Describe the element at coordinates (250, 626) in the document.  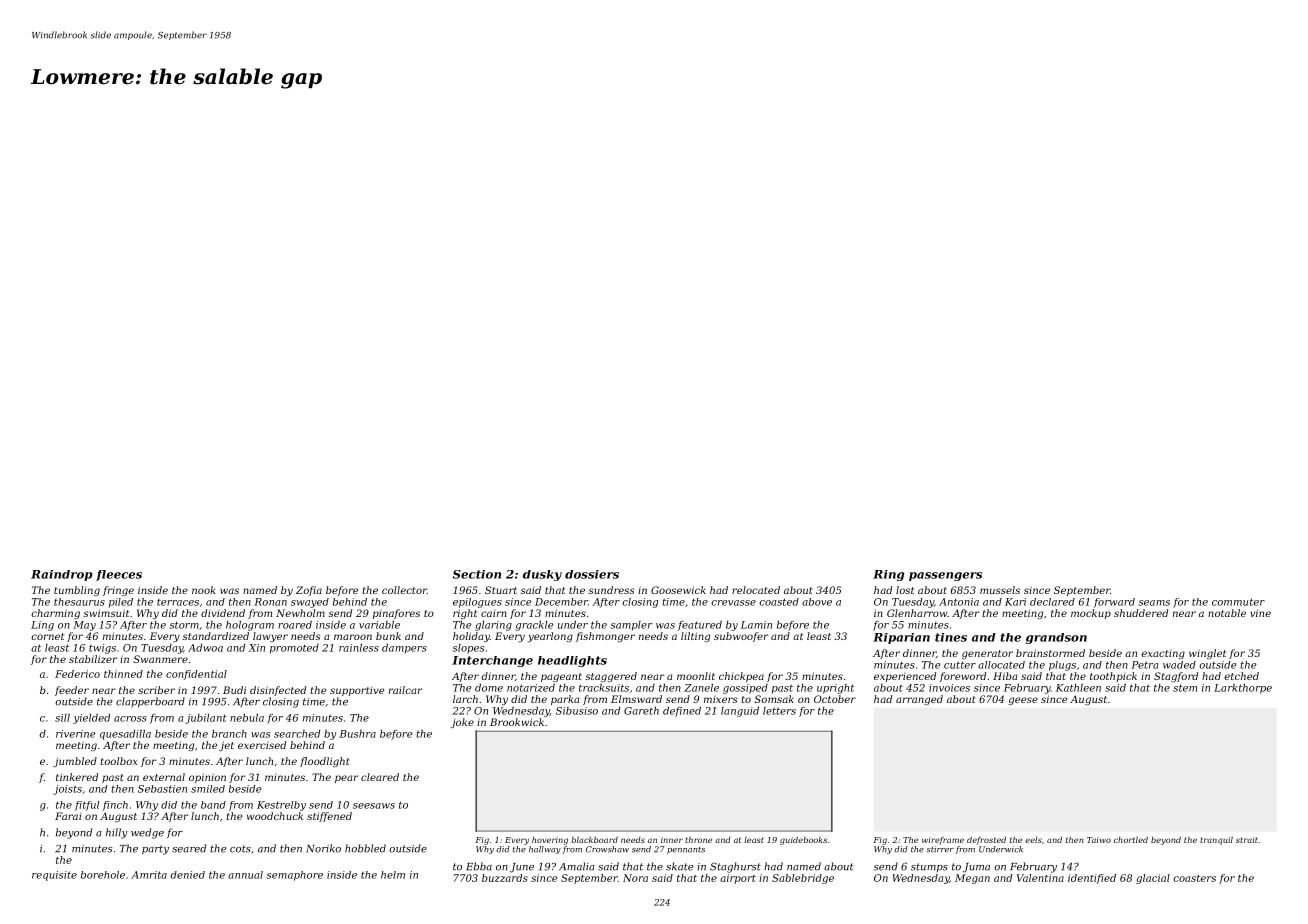
I see `hologram` at that location.
